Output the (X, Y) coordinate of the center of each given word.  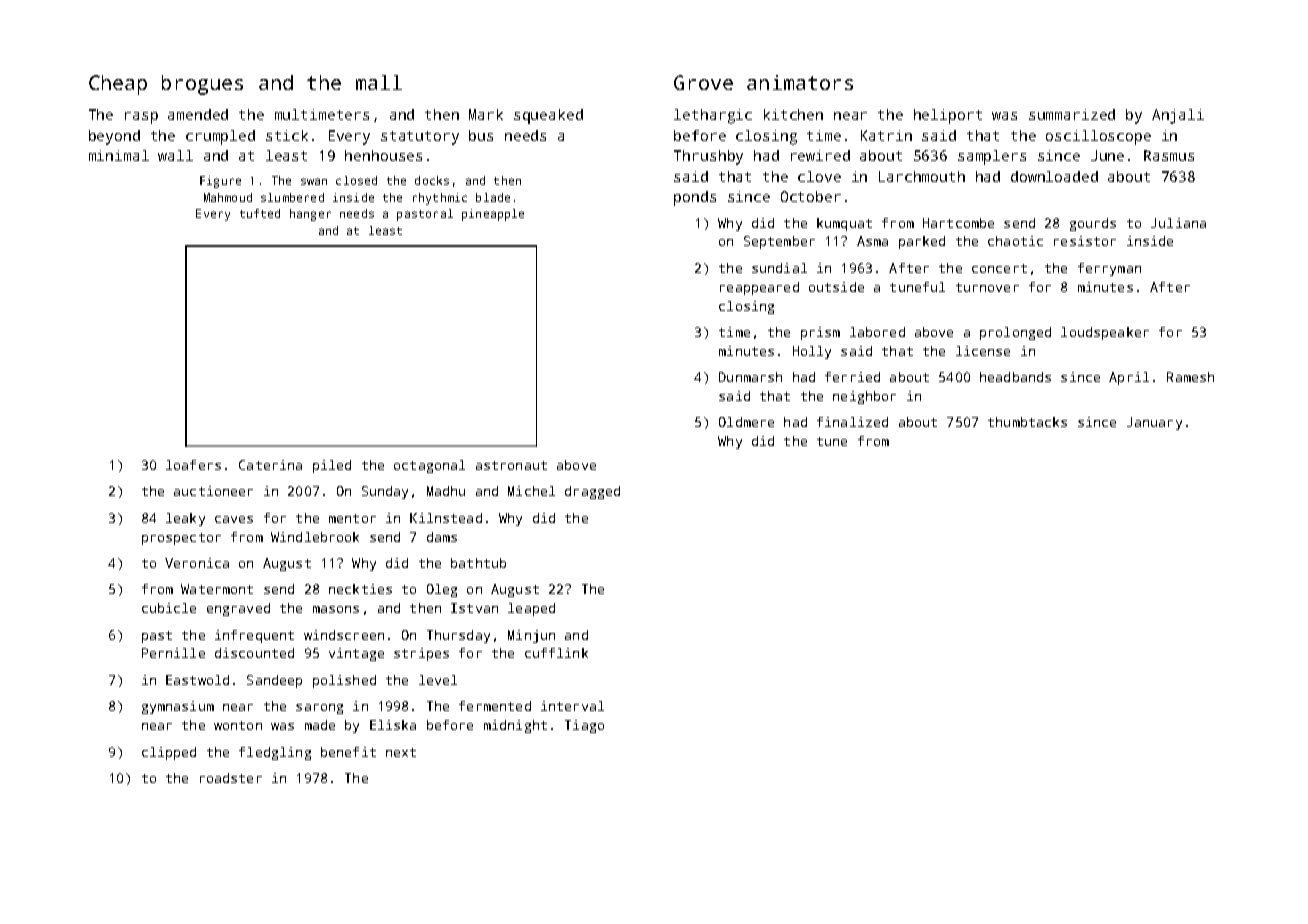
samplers (992, 157)
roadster (231, 778)
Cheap (118, 85)
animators (800, 82)
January (1154, 423)
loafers (193, 465)
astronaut (511, 465)
